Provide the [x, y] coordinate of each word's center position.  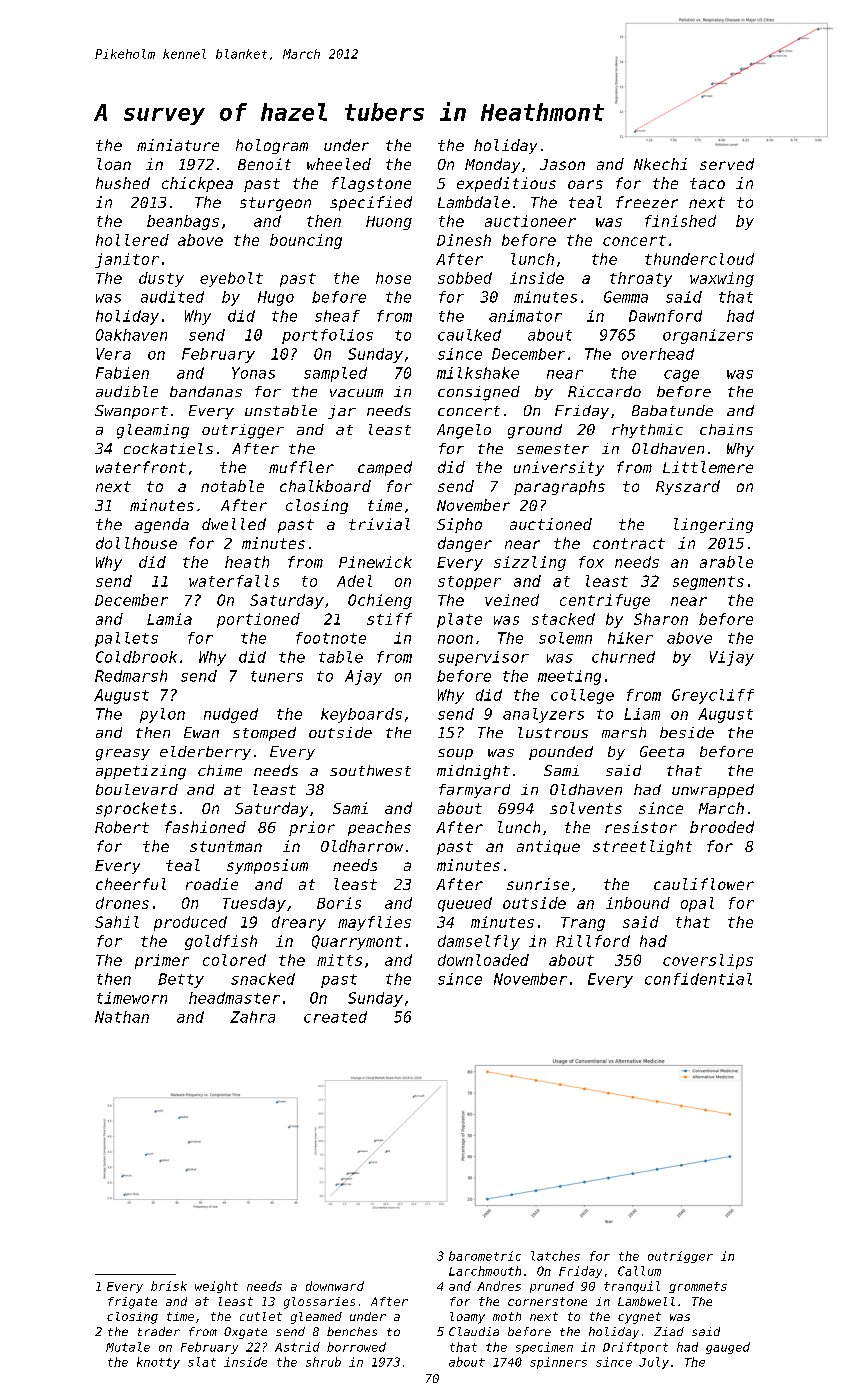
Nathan [122, 1017]
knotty [158, 1363]
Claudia [474, 1331]
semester [553, 449]
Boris [339, 903]
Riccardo [604, 391]
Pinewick [375, 562]
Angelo [464, 431]
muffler [301, 467]
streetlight [642, 847]
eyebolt [231, 279]
